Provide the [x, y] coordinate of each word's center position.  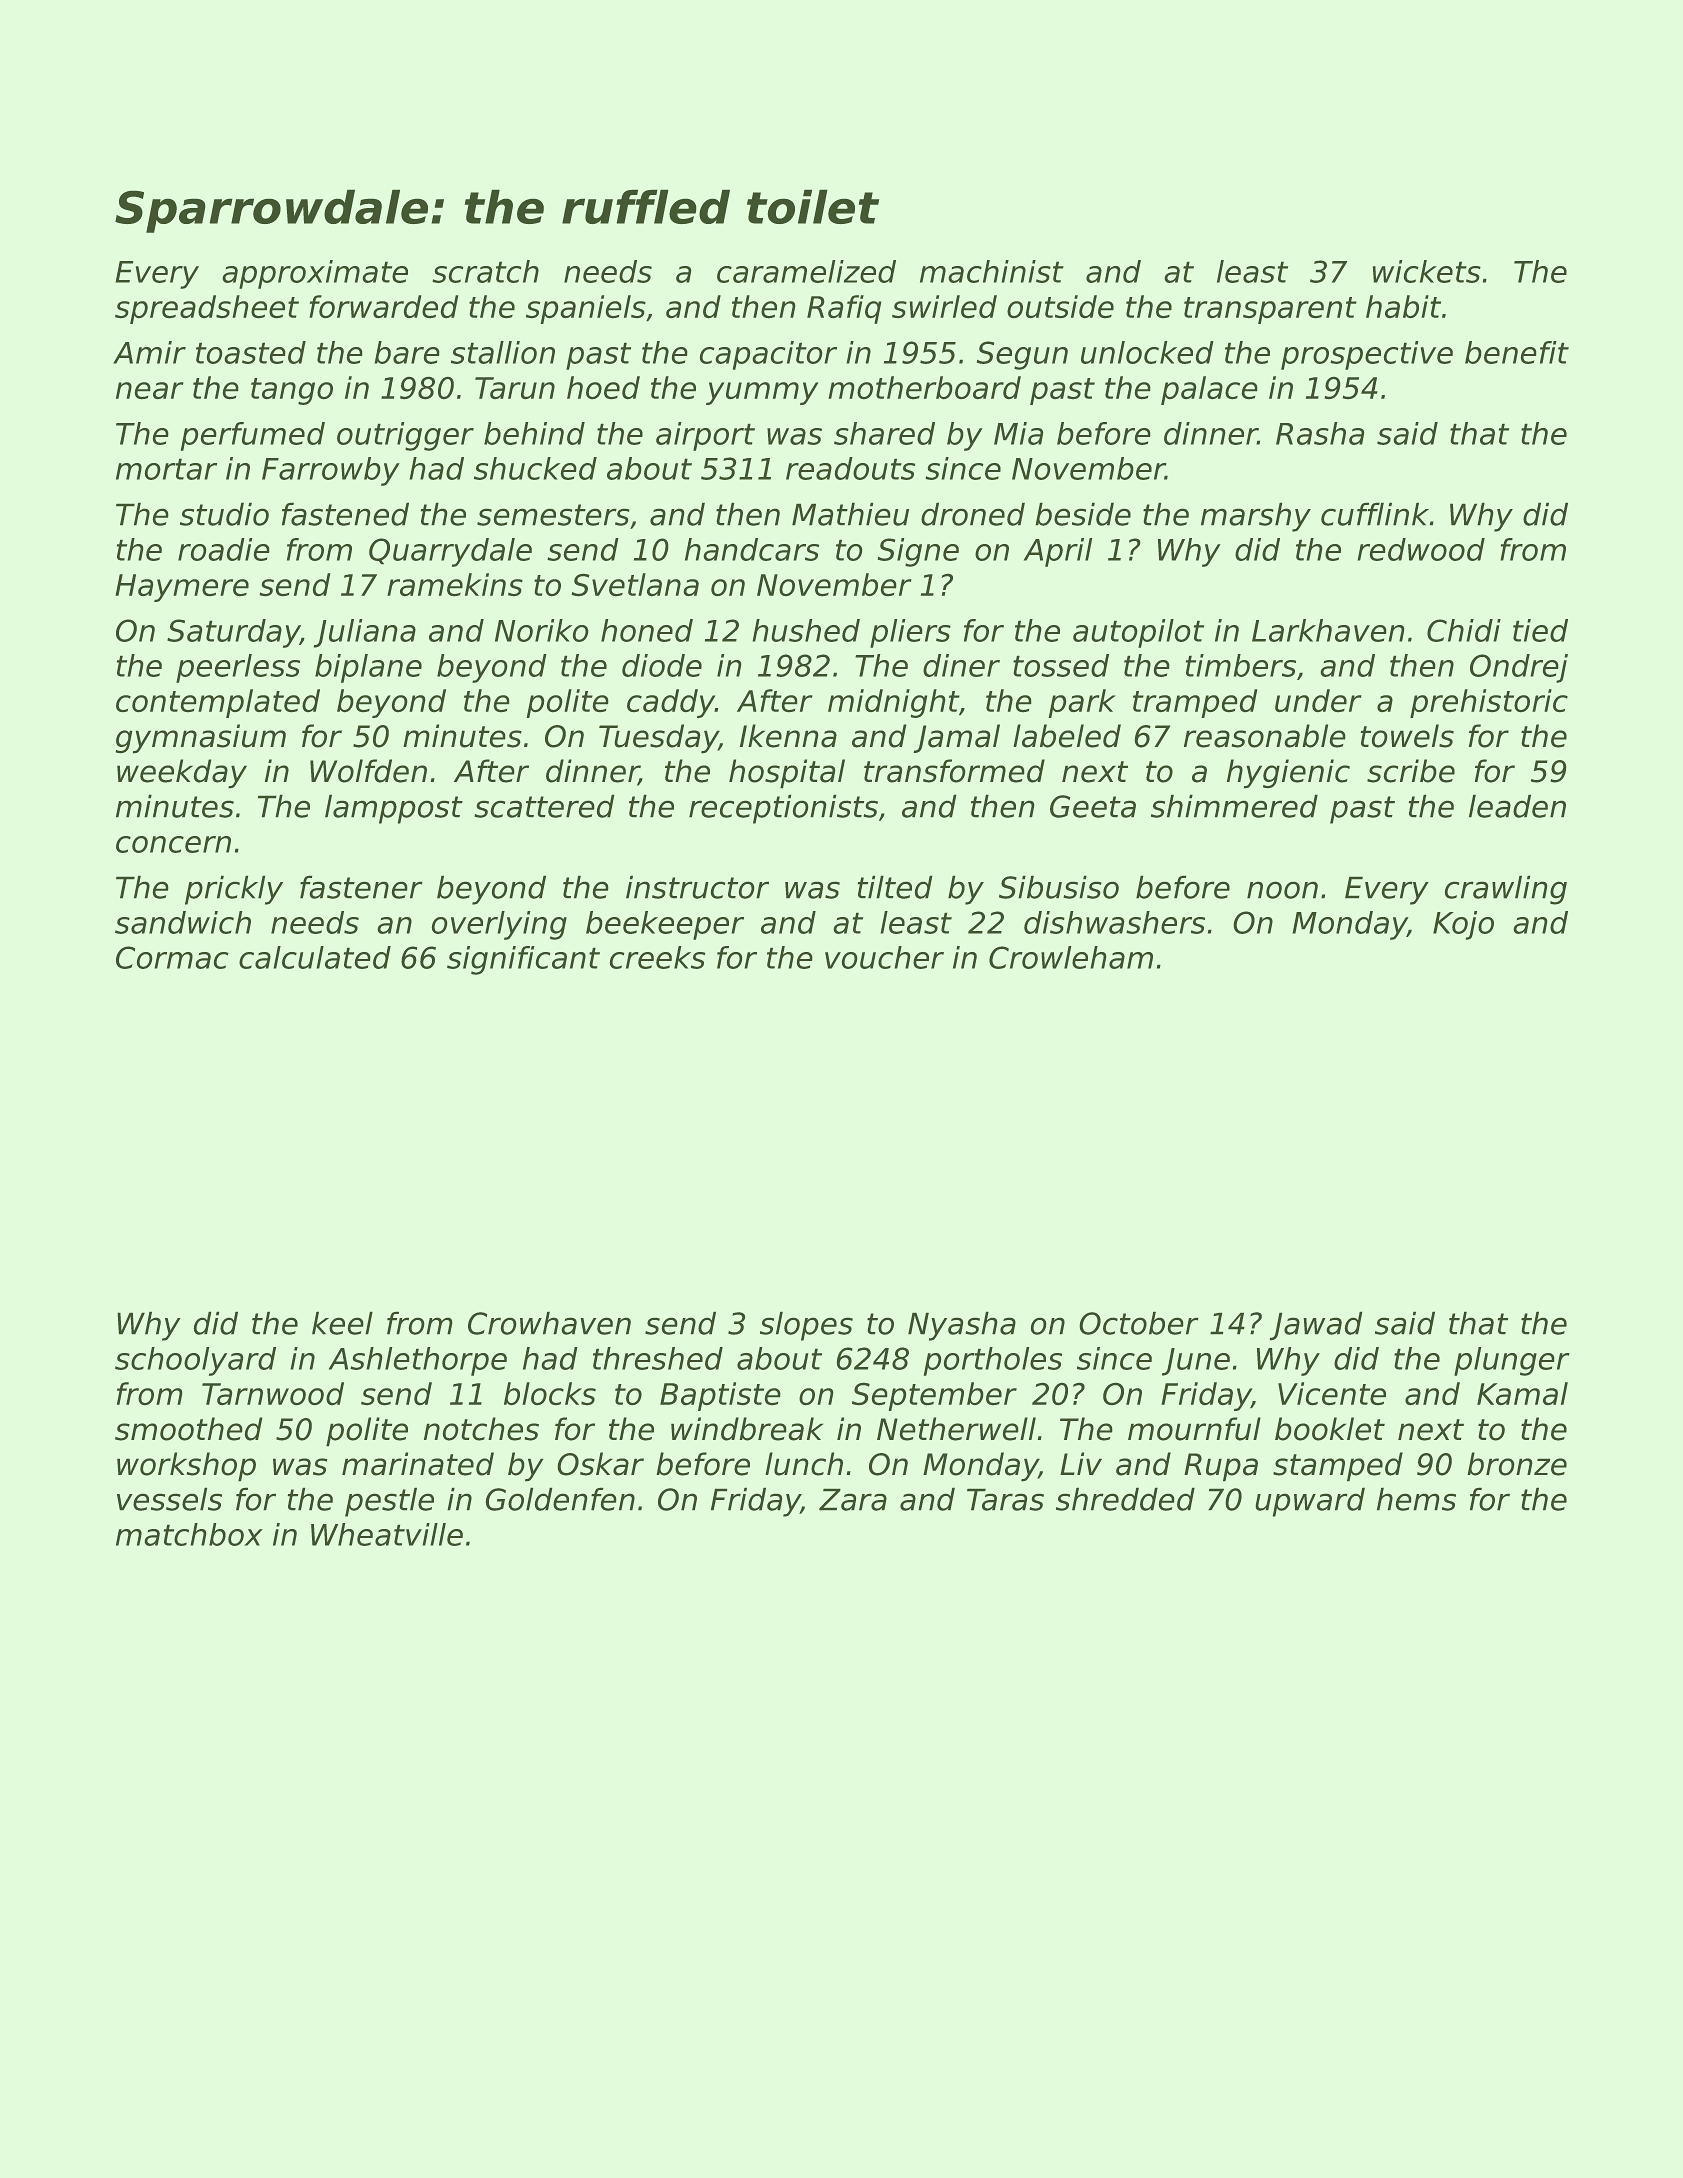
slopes [806, 1326]
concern [173, 844]
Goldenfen [560, 1499]
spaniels [586, 309]
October [1139, 1323]
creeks [657, 957]
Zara [853, 1499]
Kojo [1463, 925]
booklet [1330, 1429]
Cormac [172, 957]
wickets [1426, 271]
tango [292, 391]
